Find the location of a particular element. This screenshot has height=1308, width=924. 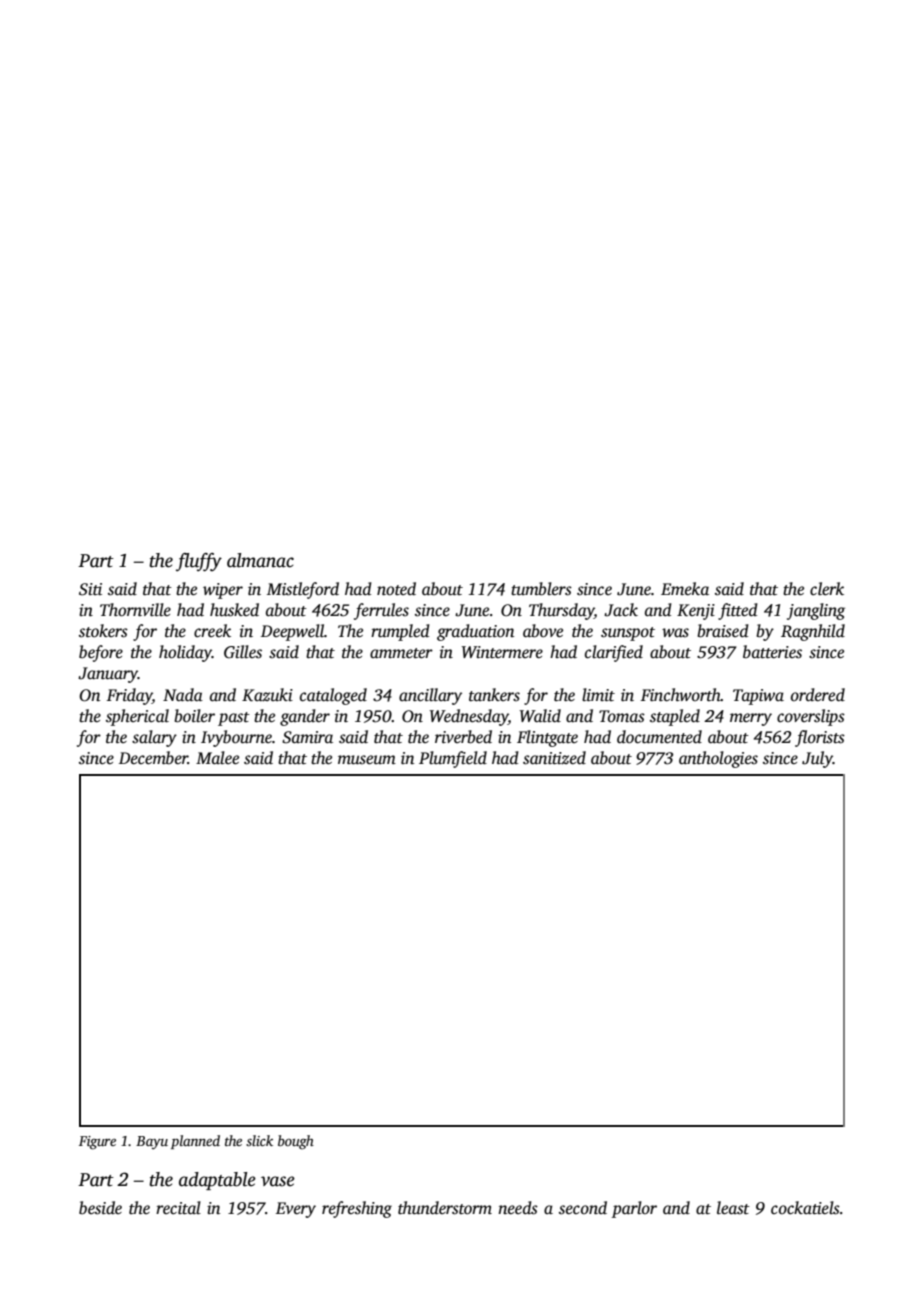

bough is located at coordinates (296, 1142).
